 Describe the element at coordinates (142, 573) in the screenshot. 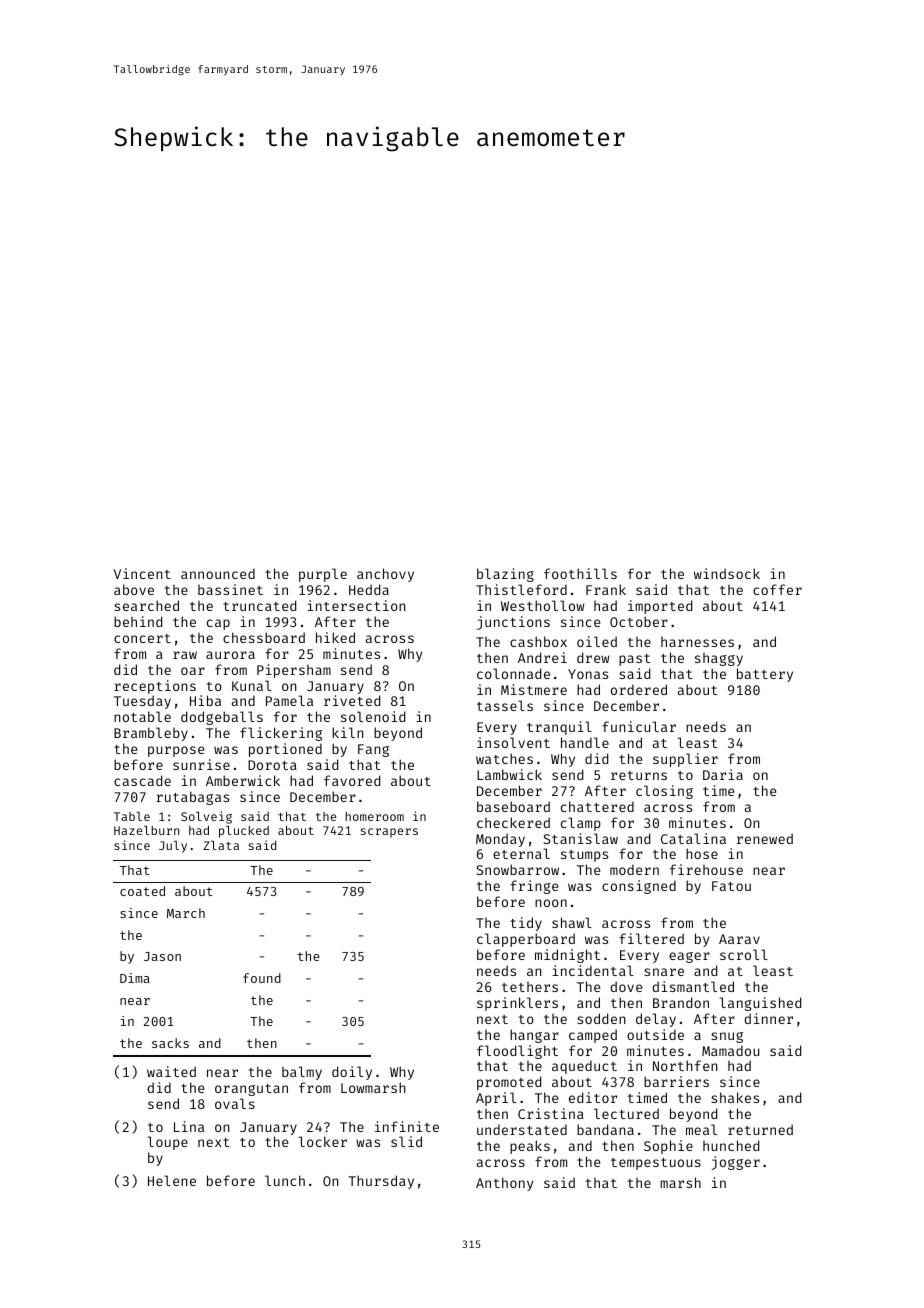

I see `Vincent` at that location.
